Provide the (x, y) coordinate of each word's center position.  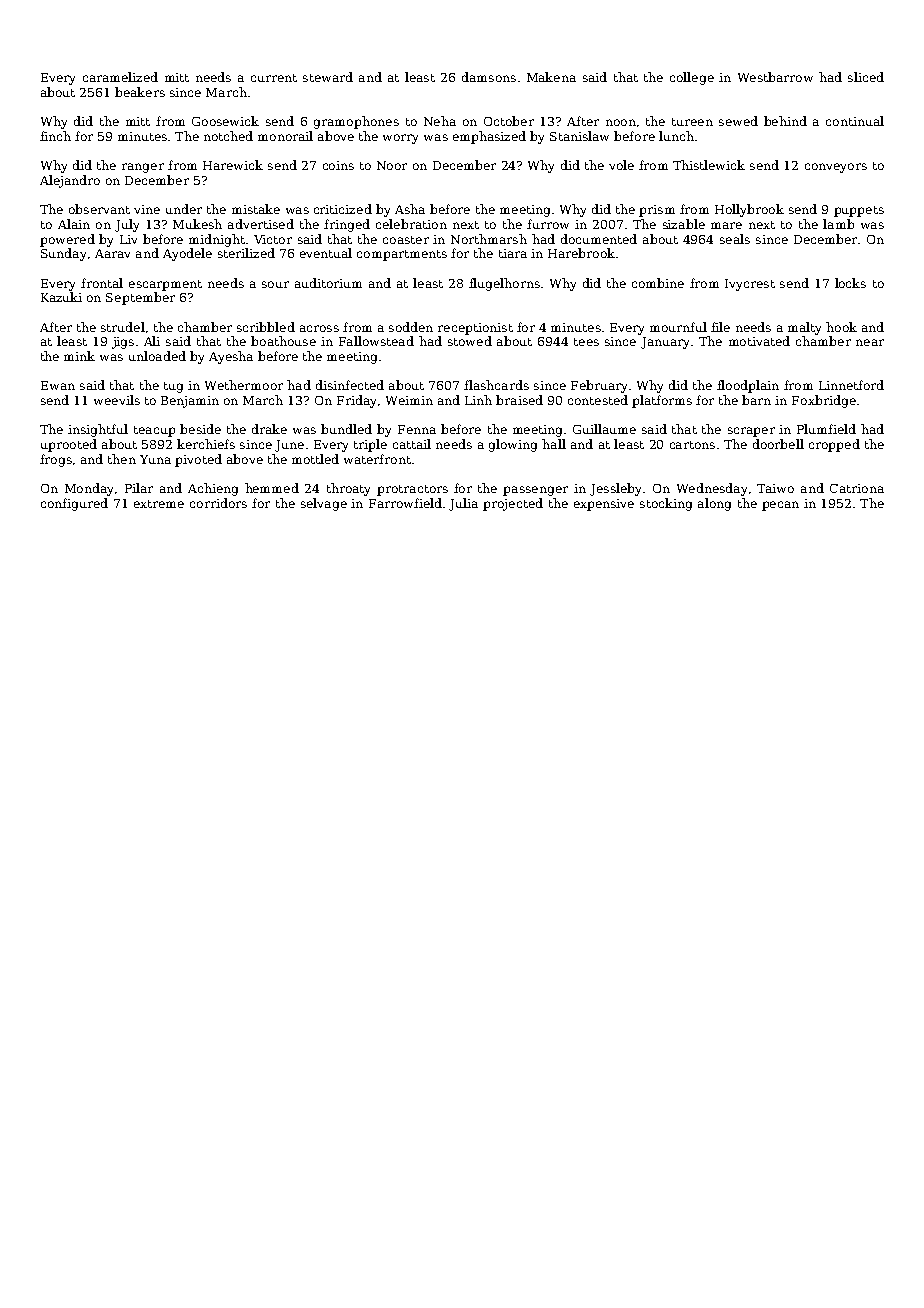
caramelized (120, 77)
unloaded (157, 356)
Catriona (857, 488)
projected (513, 504)
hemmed (272, 488)
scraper (751, 432)
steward (328, 77)
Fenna (417, 429)
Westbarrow (775, 77)
